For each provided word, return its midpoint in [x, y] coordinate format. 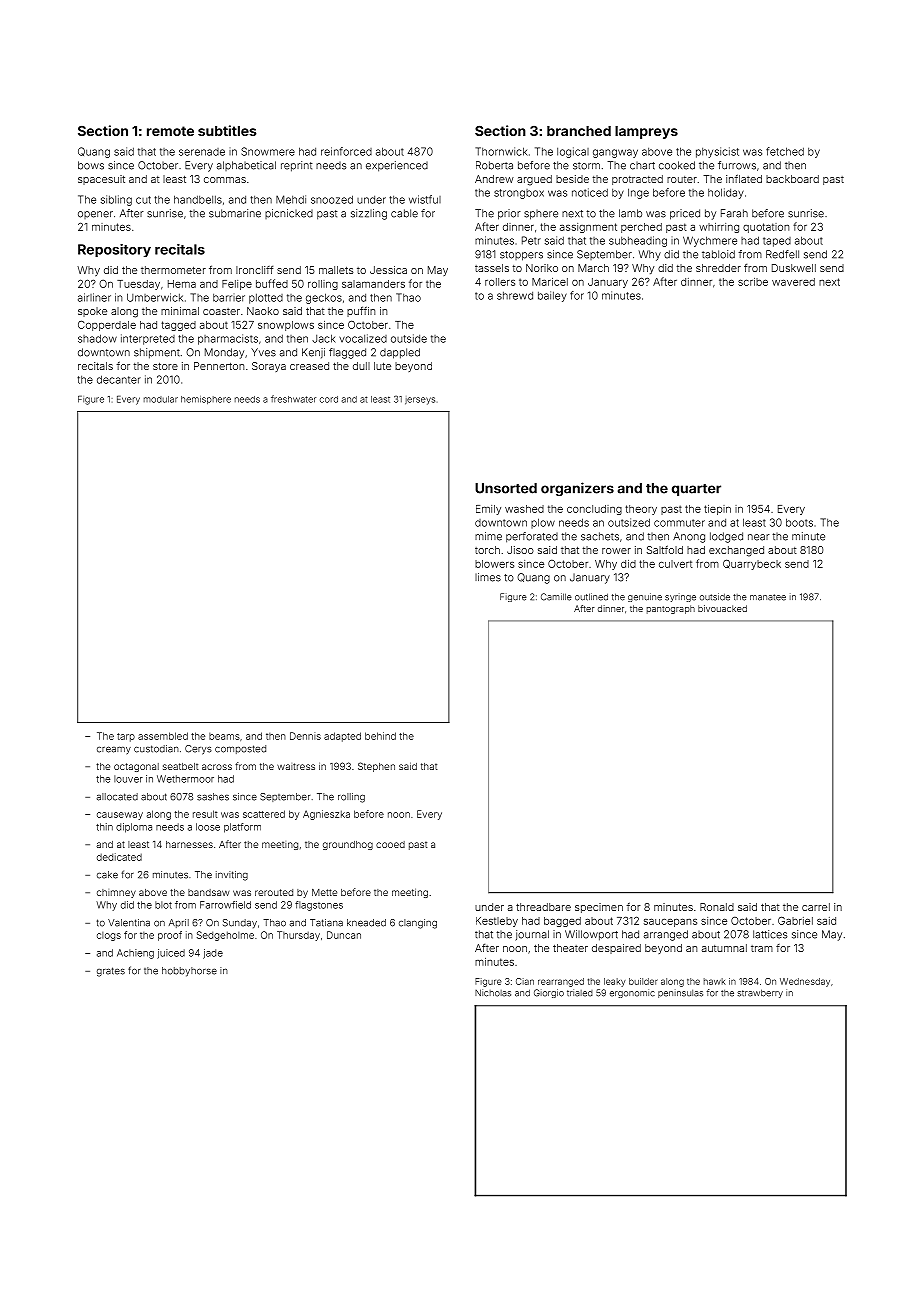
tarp [126, 737]
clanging [418, 924]
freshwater [293, 399]
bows [91, 165]
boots [799, 522]
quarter [696, 490]
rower [616, 551]
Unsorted [506, 488]
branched [579, 131]
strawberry [760, 993]
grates [111, 972]
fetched [785, 151]
